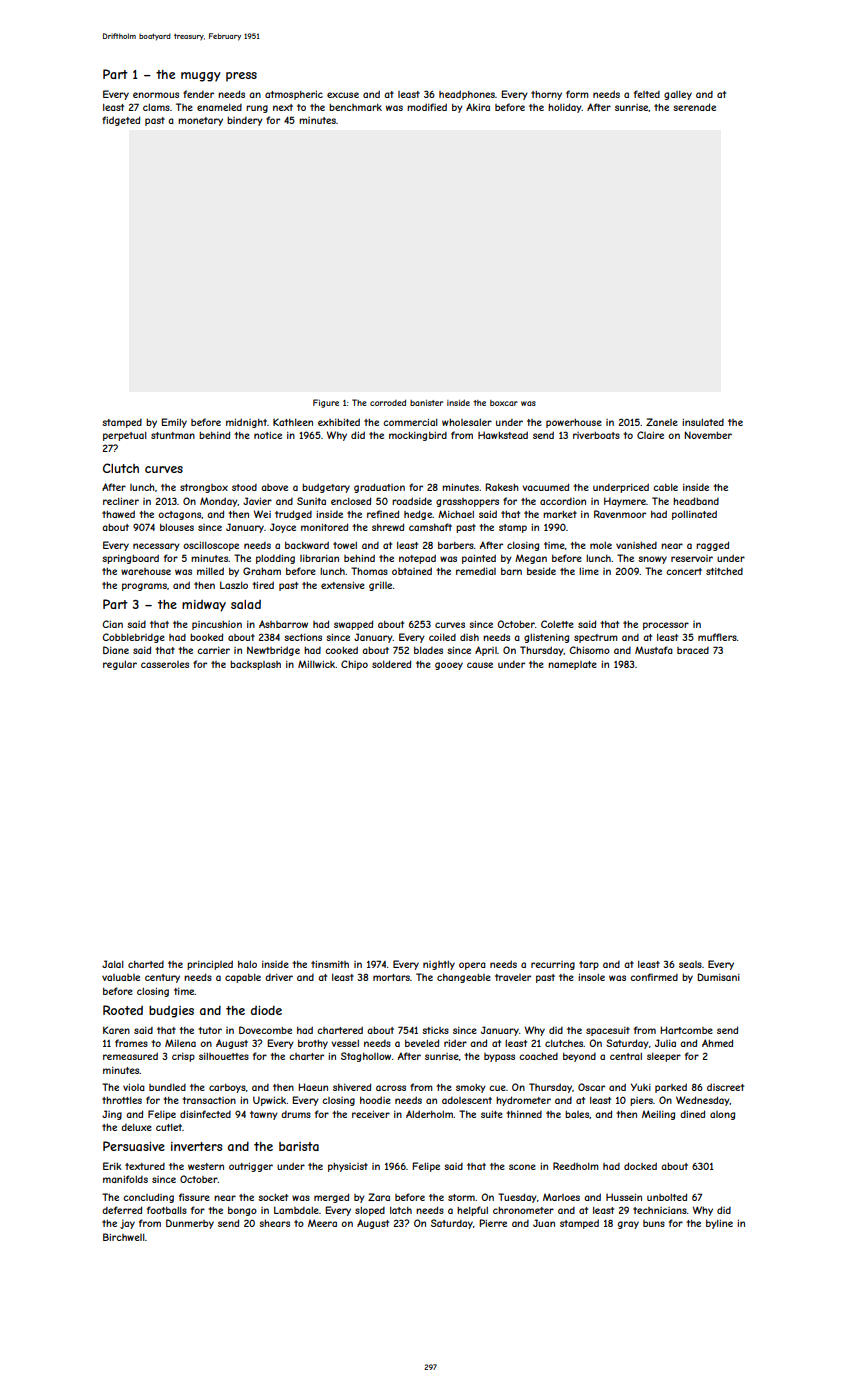 This image has width=849, height=1400. What do you see at coordinates (205, 1114) in the image?
I see `disinfected` at bounding box center [205, 1114].
